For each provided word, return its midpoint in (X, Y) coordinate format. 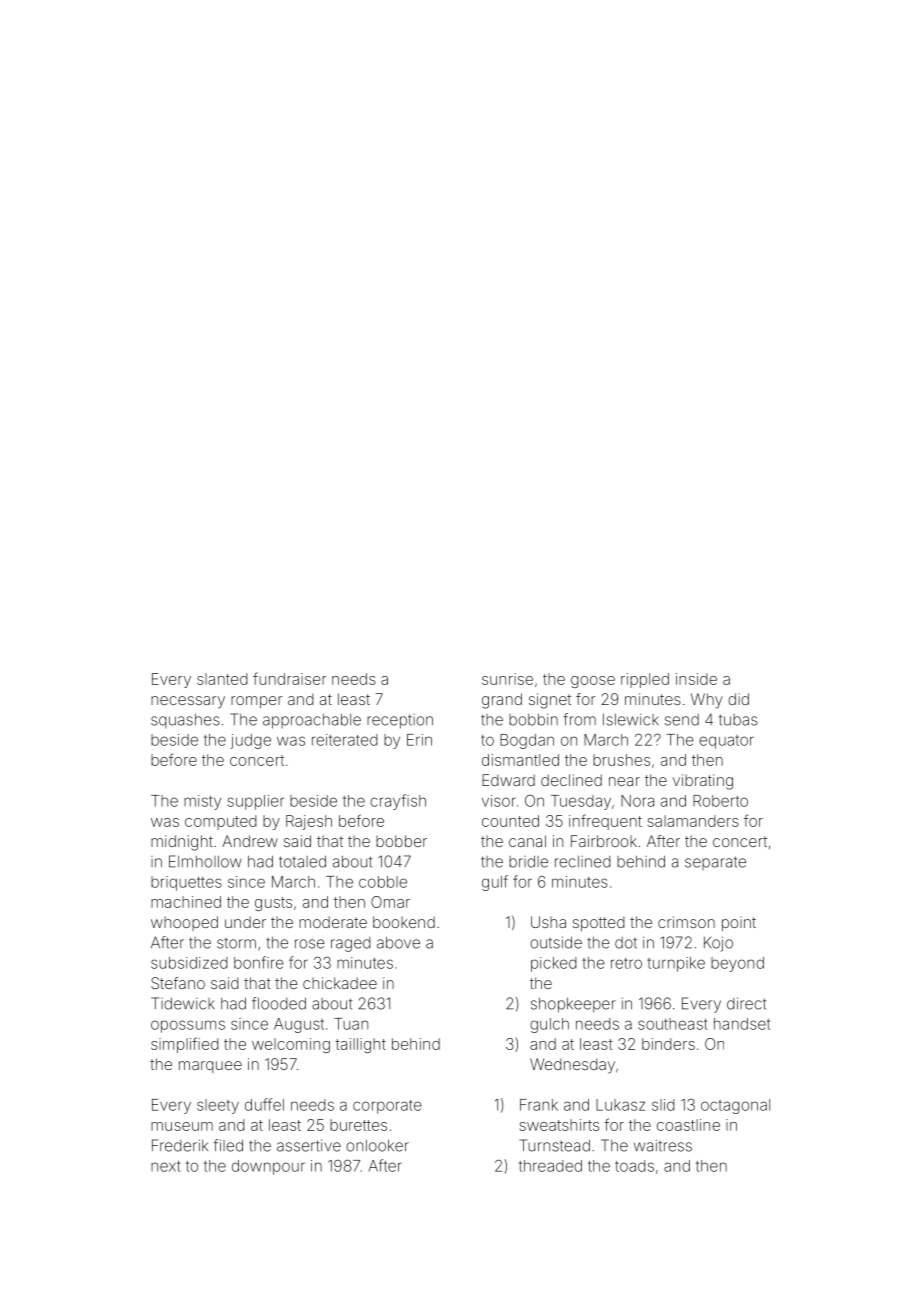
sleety (218, 1106)
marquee (210, 1067)
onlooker (377, 1145)
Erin (419, 740)
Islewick (631, 720)
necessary (188, 702)
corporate (387, 1107)
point (739, 923)
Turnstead (555, 1145)
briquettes (186, 883)
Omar (390, 902)
